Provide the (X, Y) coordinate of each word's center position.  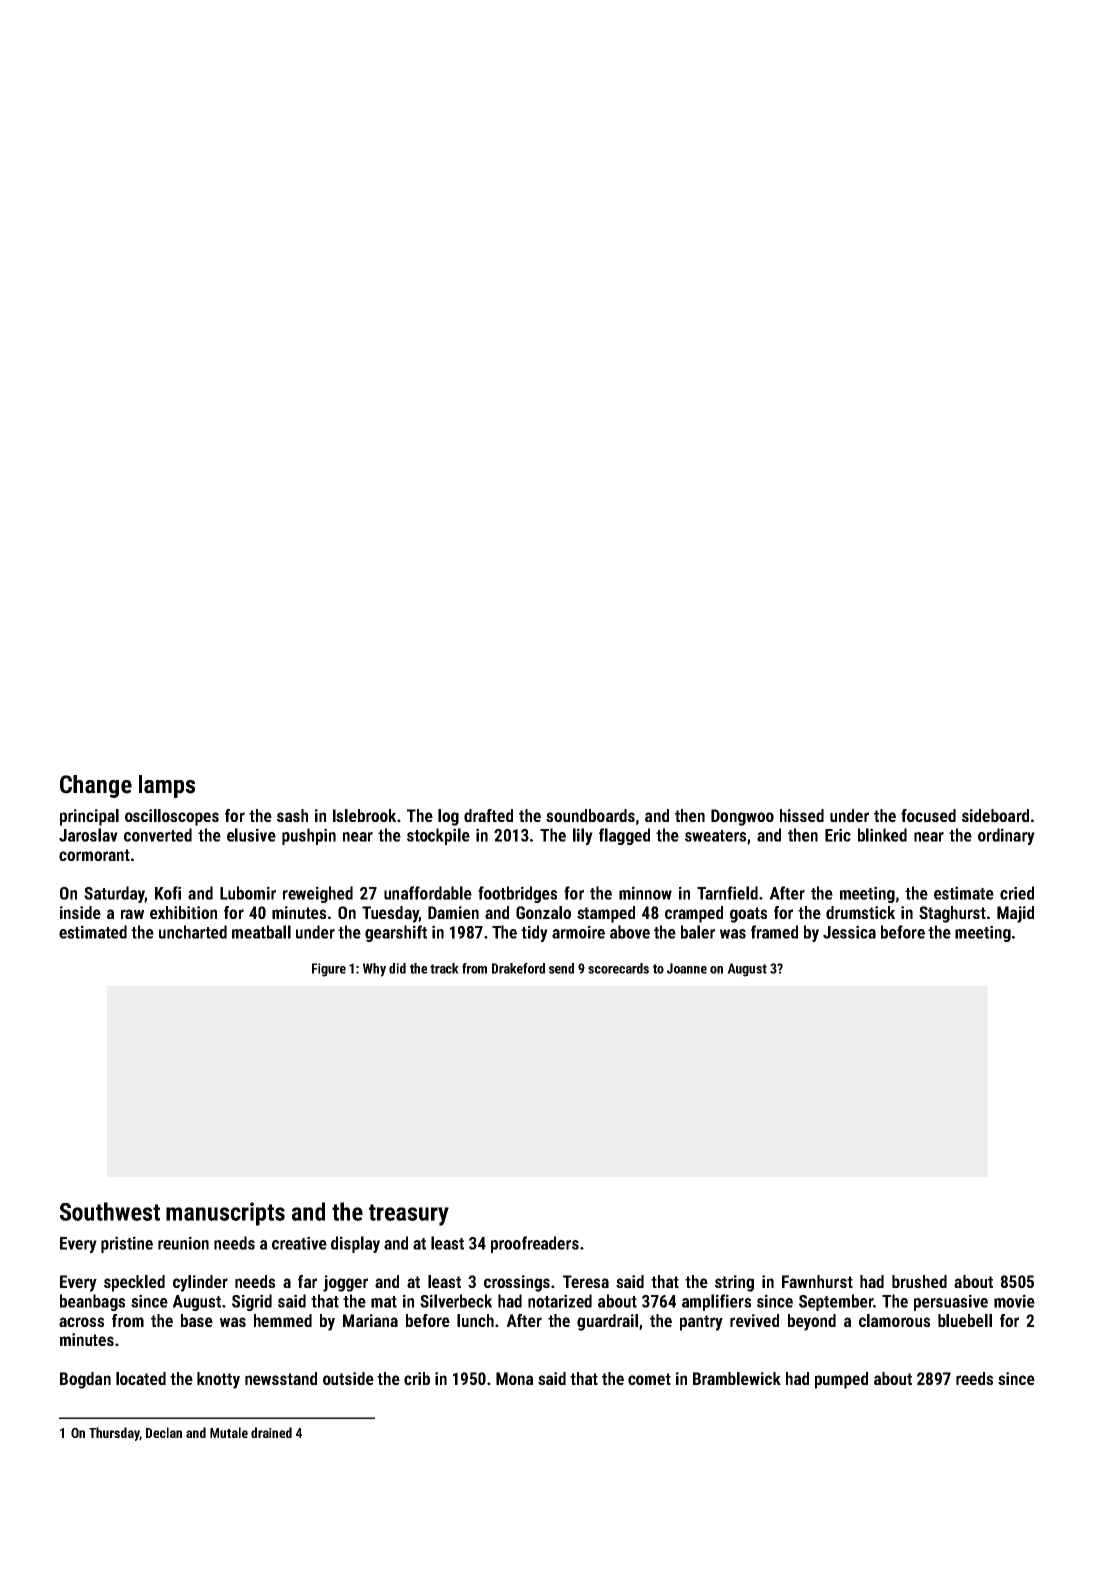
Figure (329, 970)
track (444, 968)
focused (928, 815)
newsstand (281, 1378)
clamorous (894, 1320)
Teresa (586, 1281)
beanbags (92, 1302)
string (734, 1283)
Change (96, 786)
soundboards (590, 815)
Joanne (687, 968)
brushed (919, 1281)
